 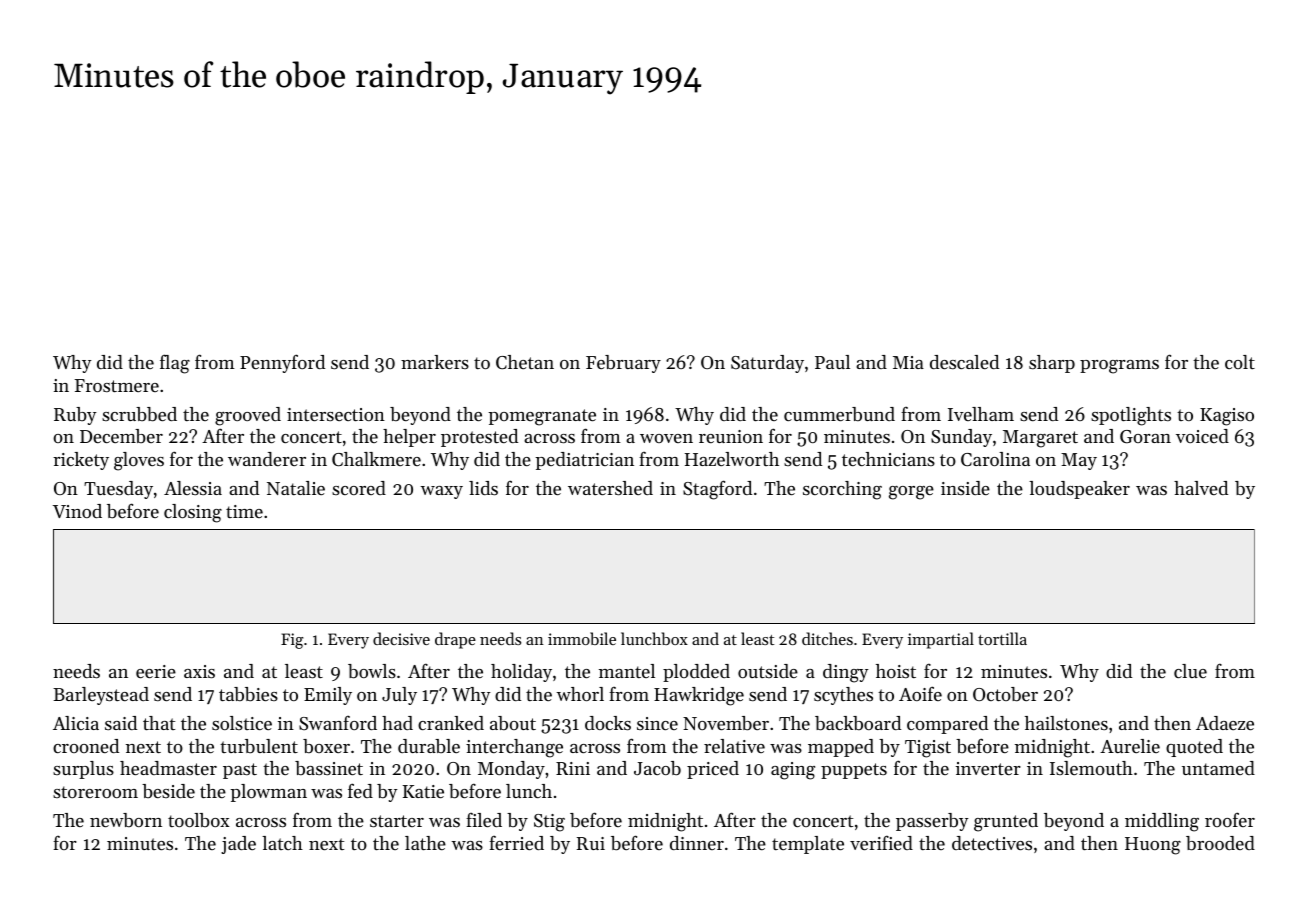 I want to click on toolbox, so click(x=199, y=820).
